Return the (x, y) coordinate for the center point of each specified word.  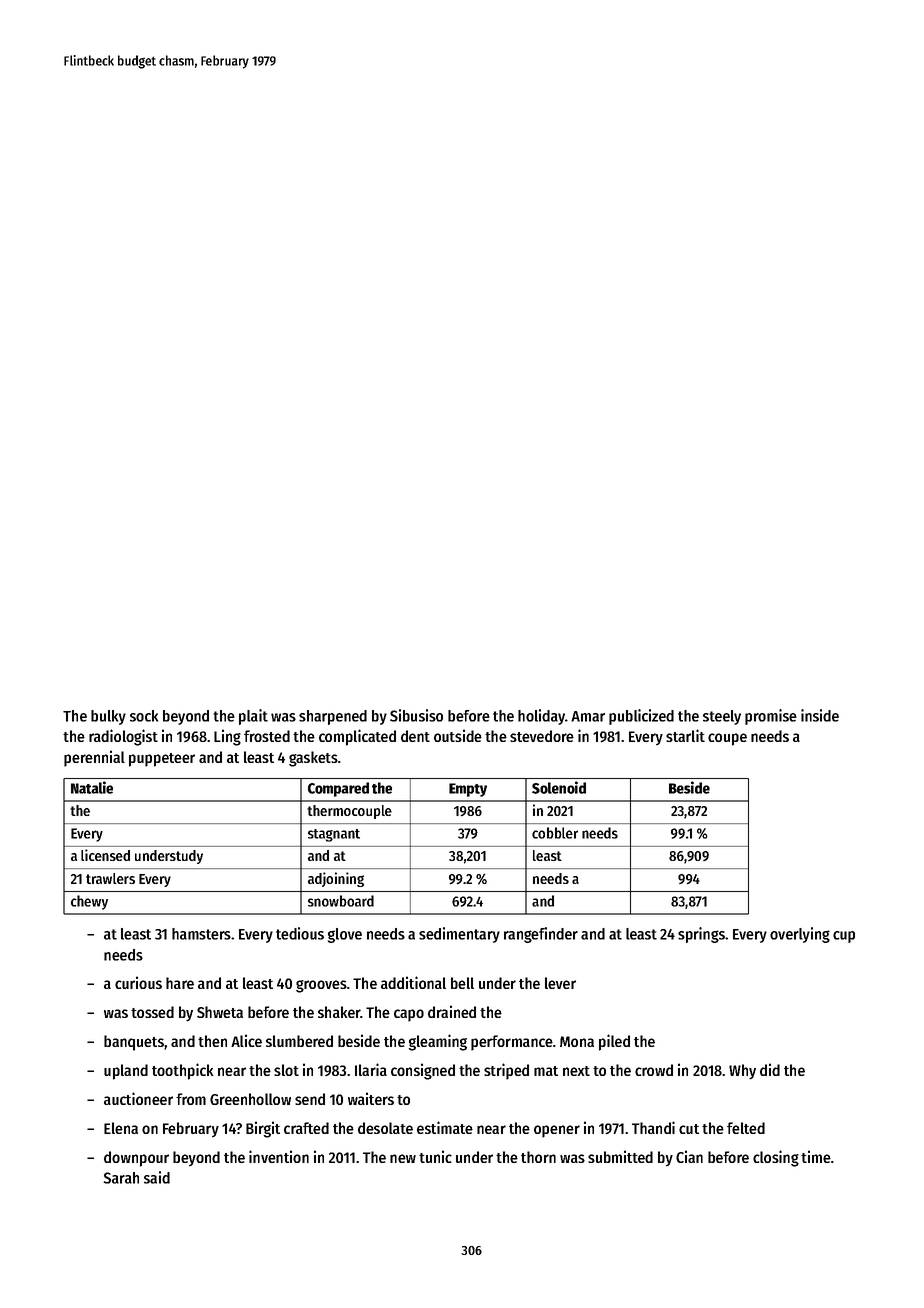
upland (126, 1072)
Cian (689, 1156)
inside (820, 715)
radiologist (123, 737)
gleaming (438, 1042)
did (770, 1069)
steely (722, 717)
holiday (541, 717)
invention (279, 1156)
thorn (538, 1157)
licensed (105, 855)
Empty (468, 790)
